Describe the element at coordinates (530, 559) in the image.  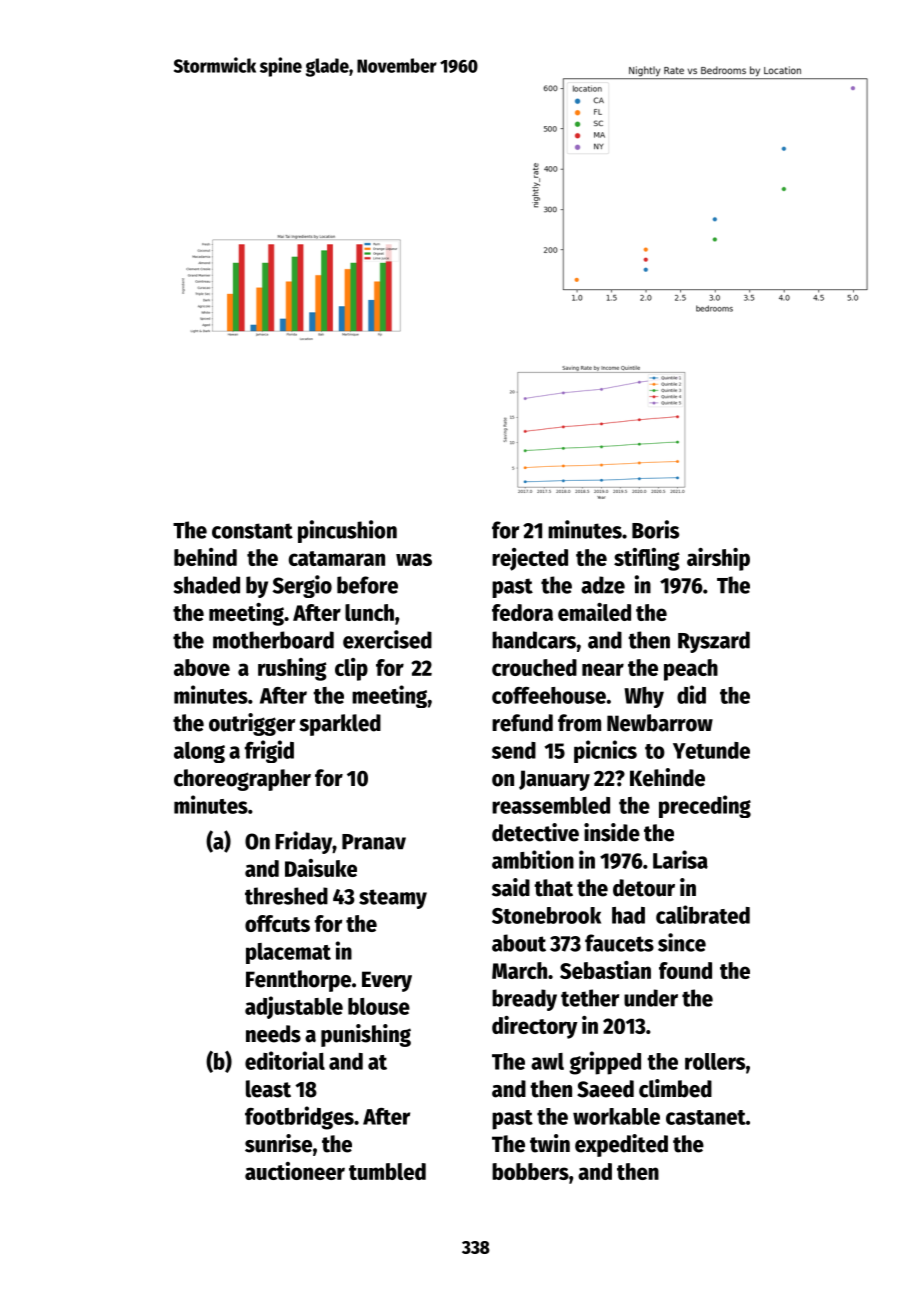
I see `rejected` at that location.
